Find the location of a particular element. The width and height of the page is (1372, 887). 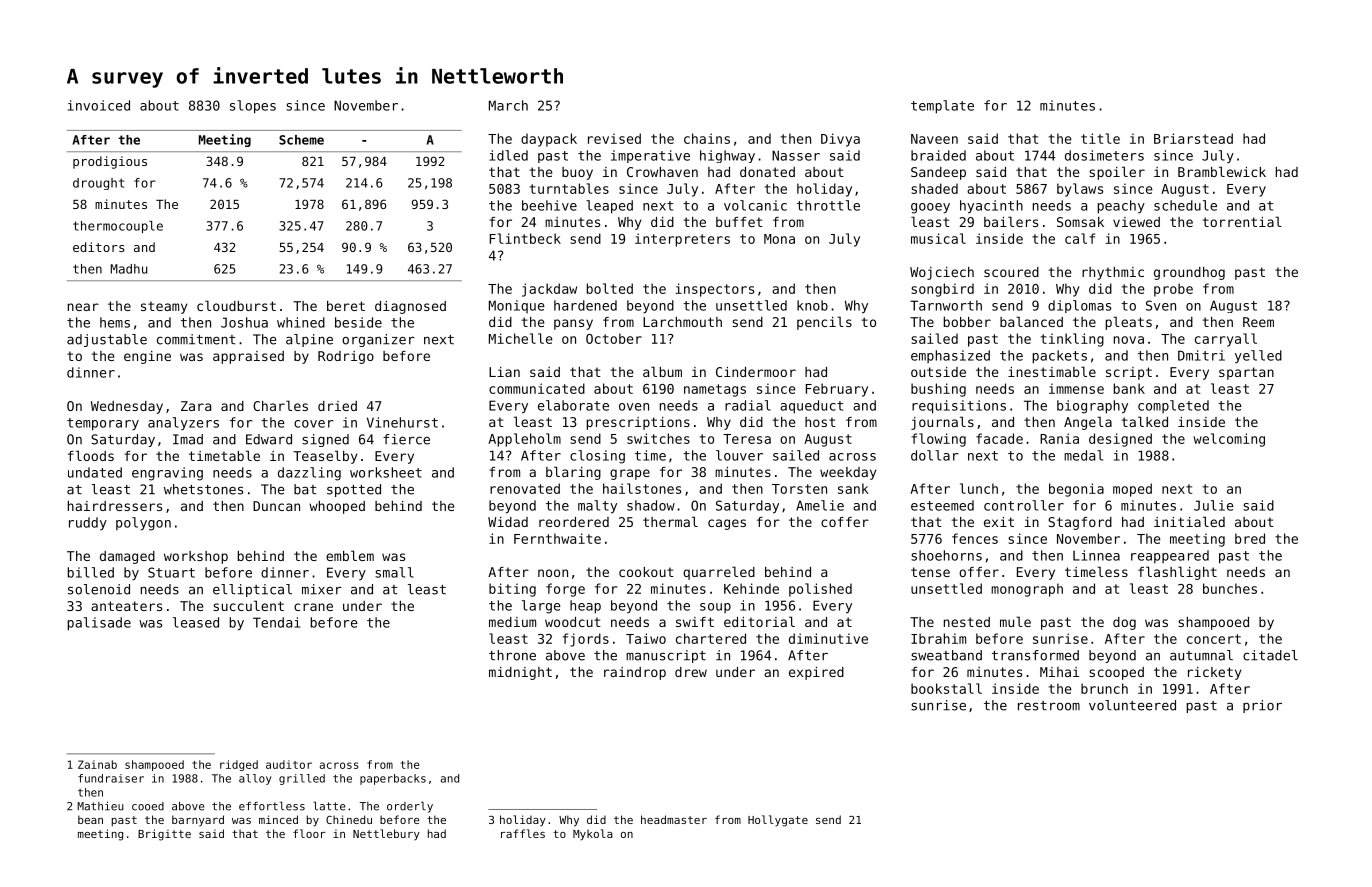

appraised is located at coordinates (248, 357).
